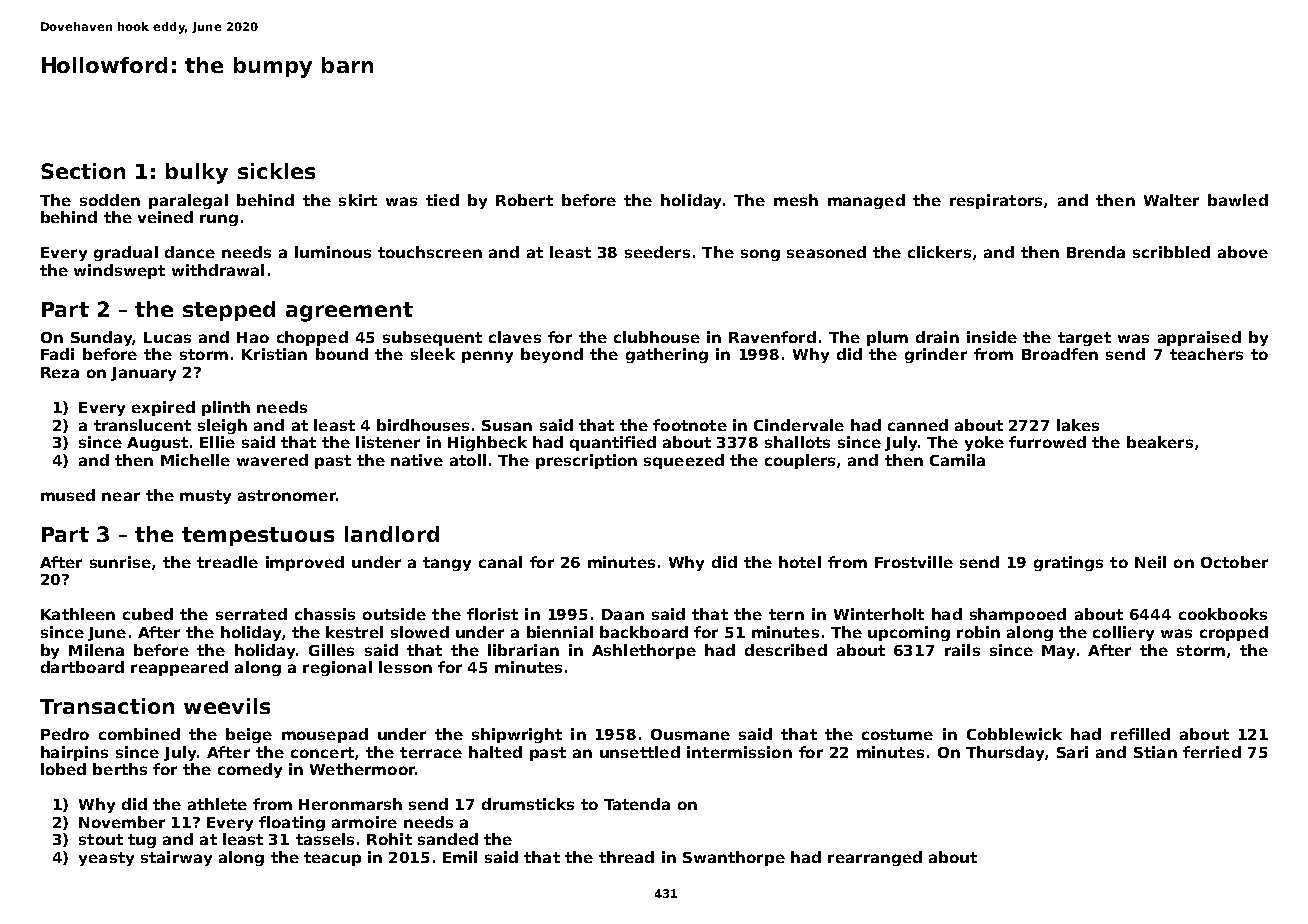  Describe the element at coordinates (734, 858) in the page. I see `Swanthorpe` at that location.
